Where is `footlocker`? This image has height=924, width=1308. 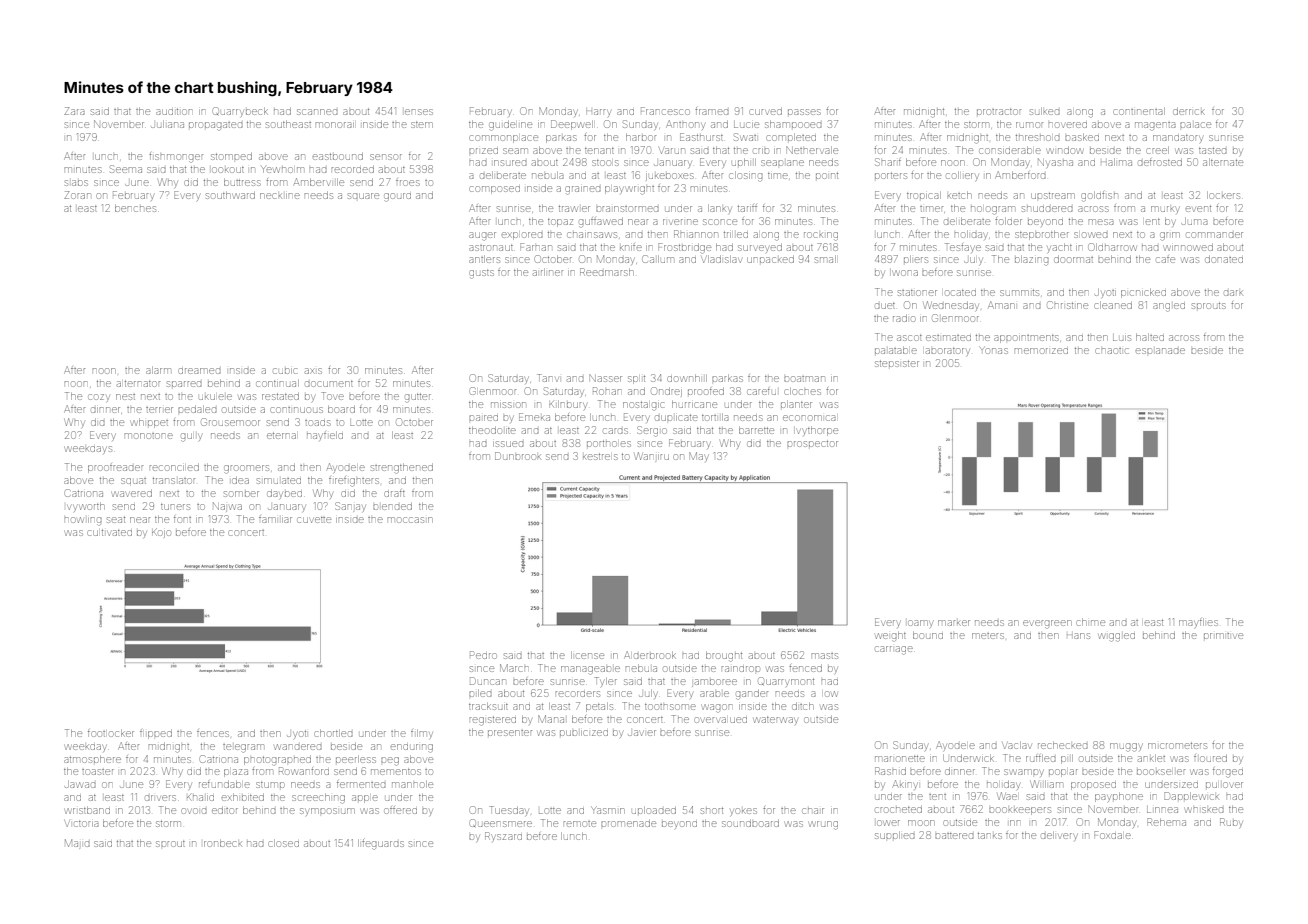
footlocker is located at coordinates (111, 733).
